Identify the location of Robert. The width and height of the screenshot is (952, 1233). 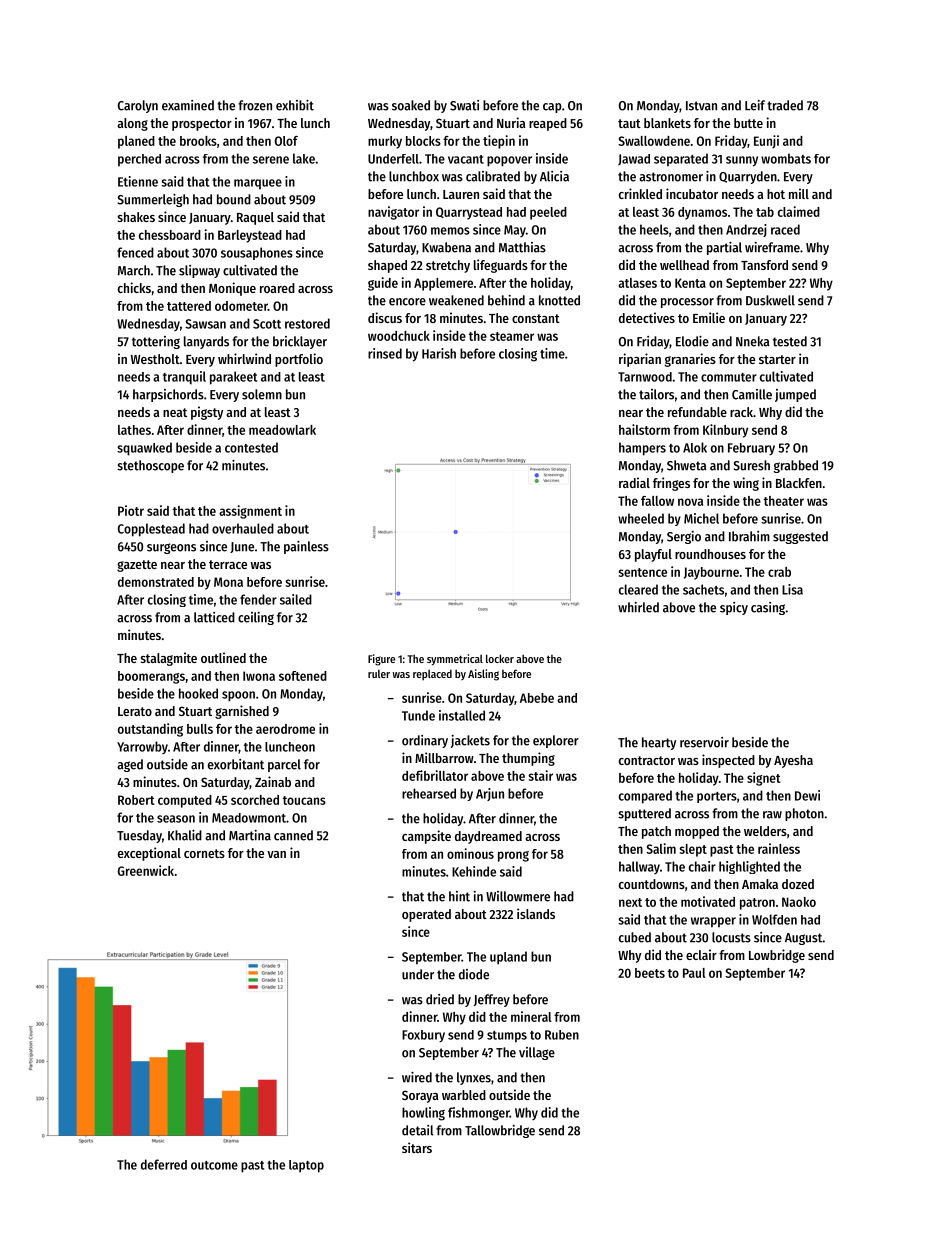
(136, 800).
